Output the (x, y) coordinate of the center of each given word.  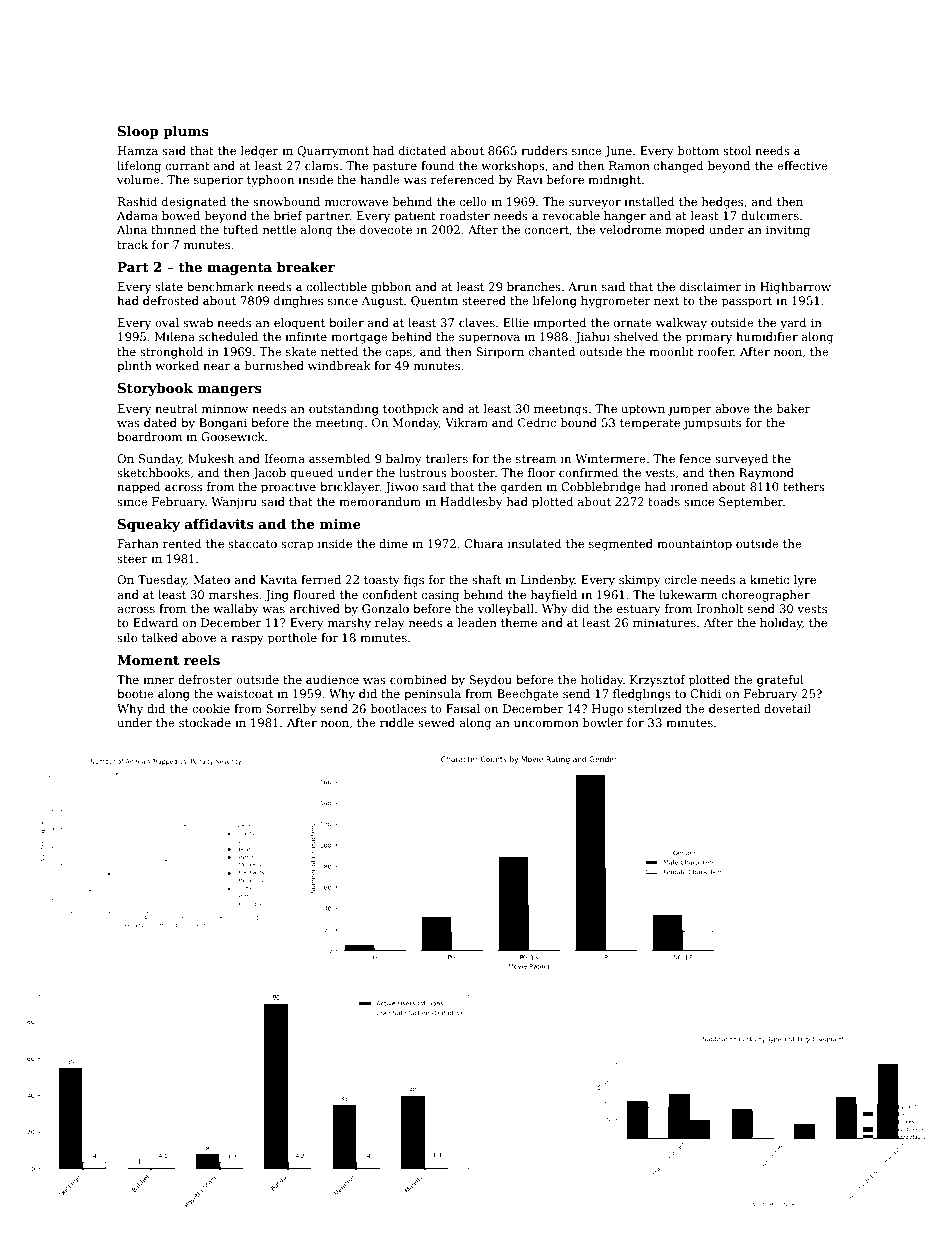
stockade (205, 722)
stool (737, 150)
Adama (137, 215)
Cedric (537, 422)
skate (301, 351)
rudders (544, 150)
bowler (603, 722)
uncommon (546, 724)
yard (793, 324)
